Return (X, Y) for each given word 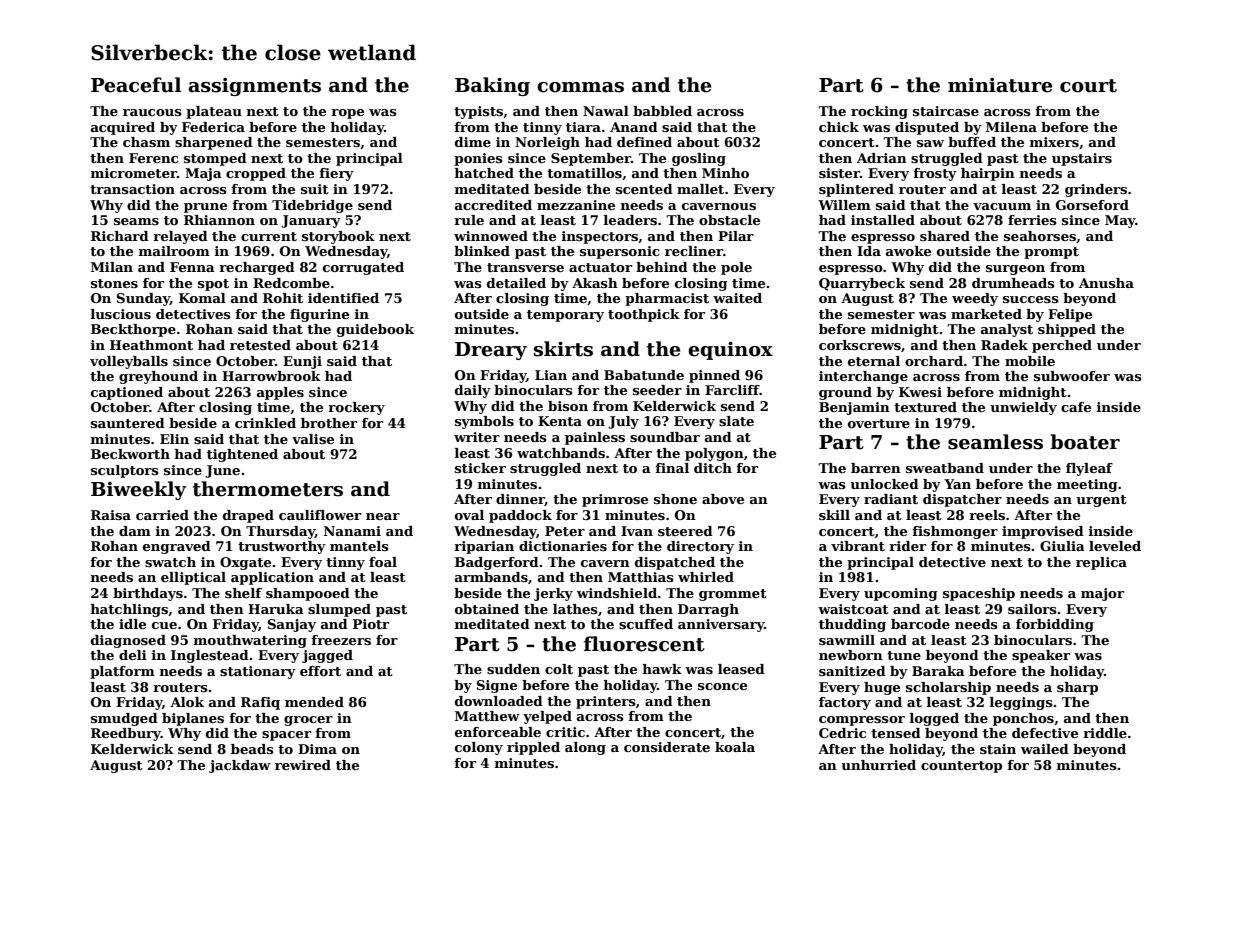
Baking (492, 86)
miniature (1000, 85)
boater (1085, 442)
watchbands (561, 453)
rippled (533, 748)
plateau (214, 112)
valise (313, 439)
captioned (127, 393)
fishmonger (955, 532)
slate (736, 421)
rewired (303, 765)
